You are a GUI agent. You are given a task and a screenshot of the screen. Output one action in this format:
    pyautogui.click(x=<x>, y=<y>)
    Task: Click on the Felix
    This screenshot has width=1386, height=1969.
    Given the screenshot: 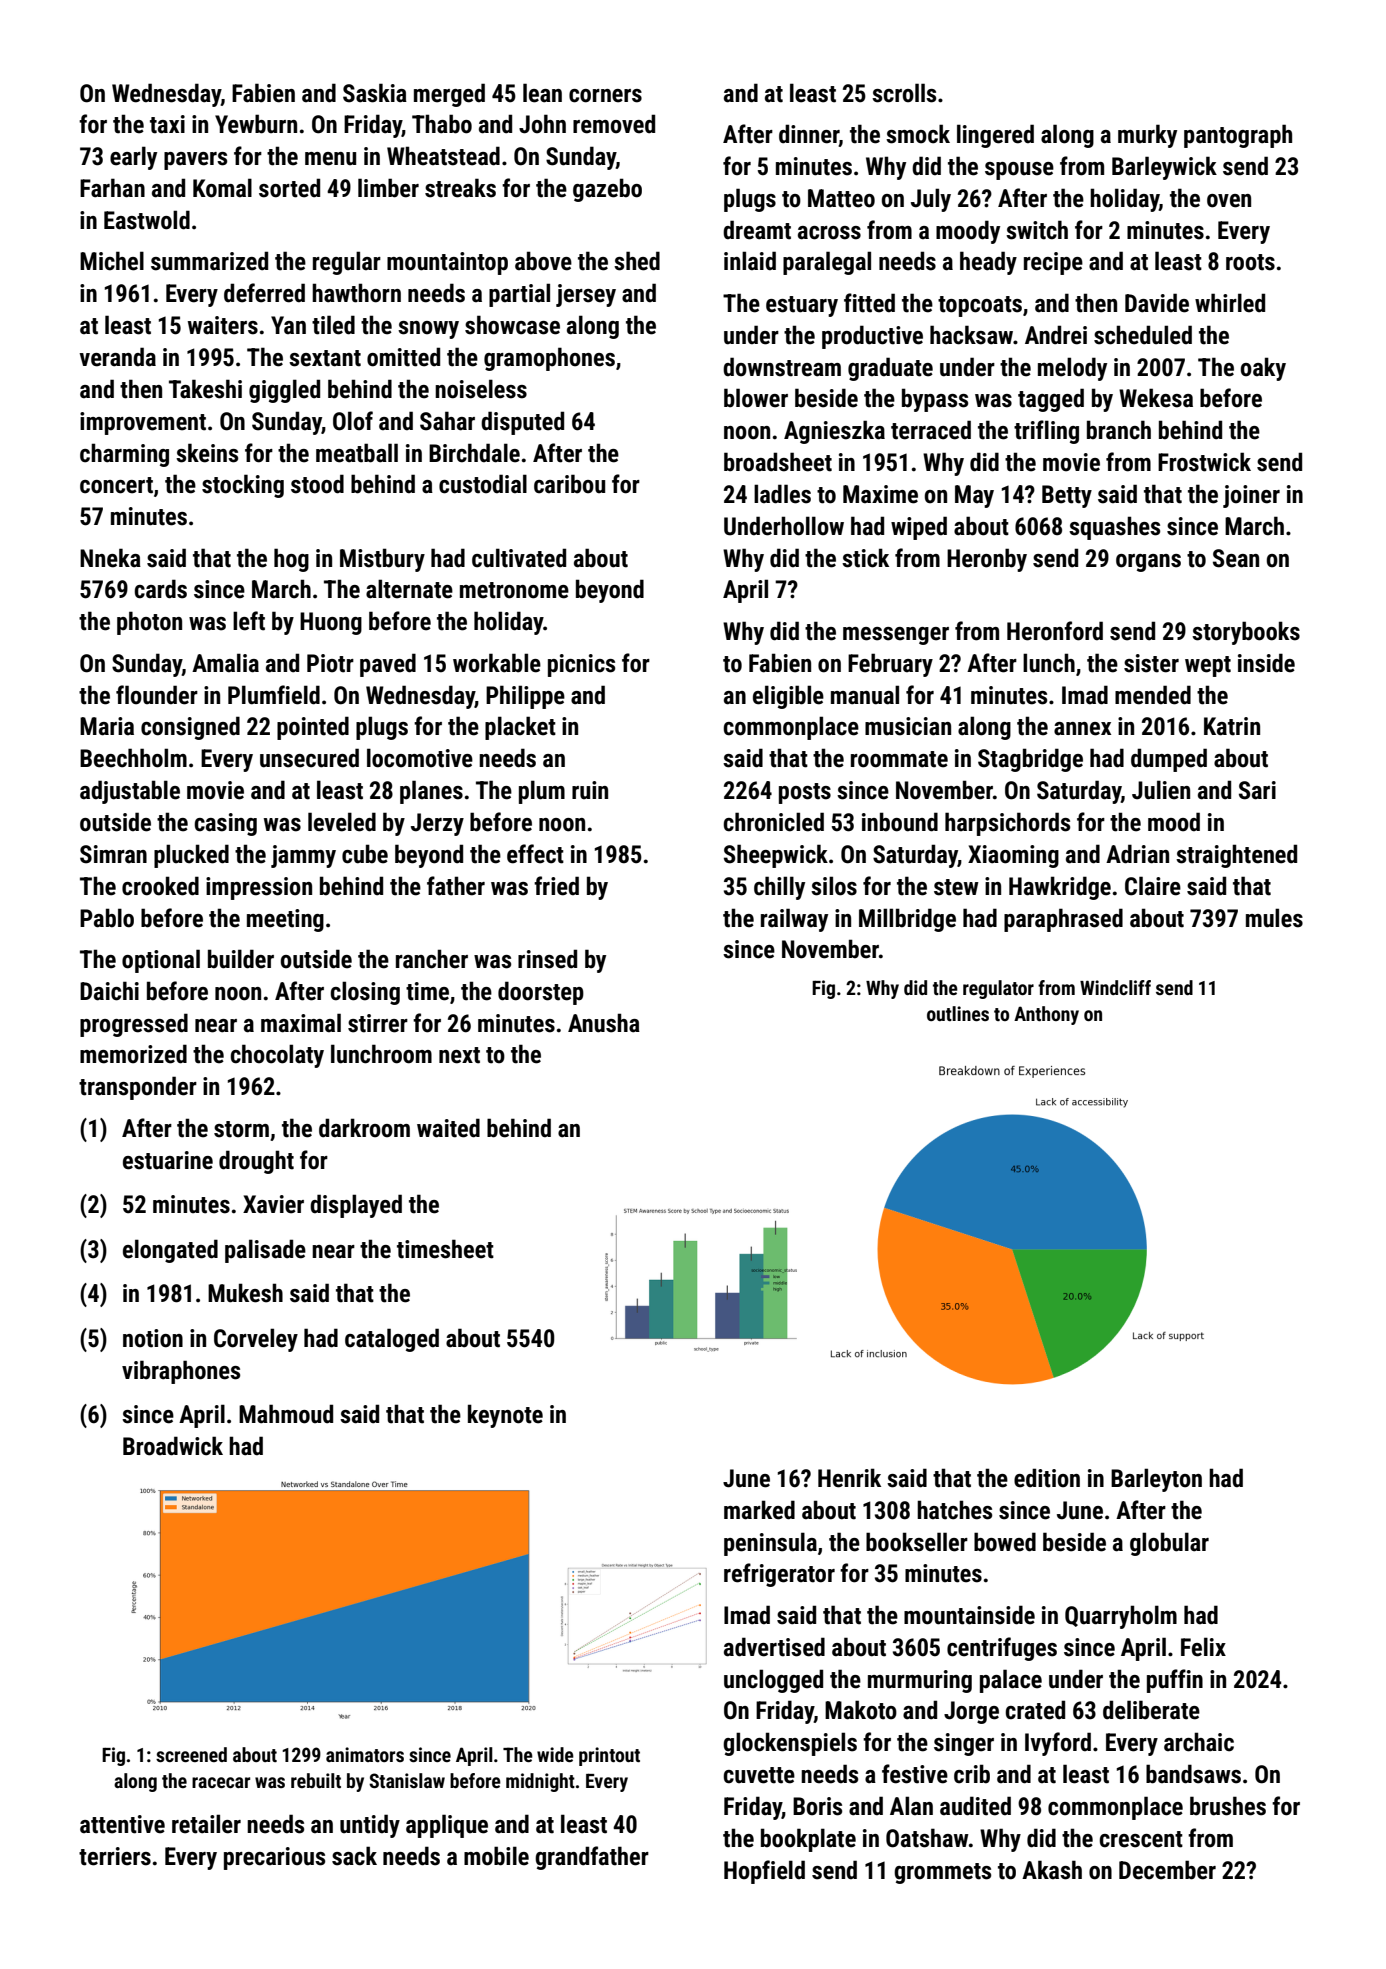 What is the action you would take?
    pyautogui.click(x=1203, y=1647)
